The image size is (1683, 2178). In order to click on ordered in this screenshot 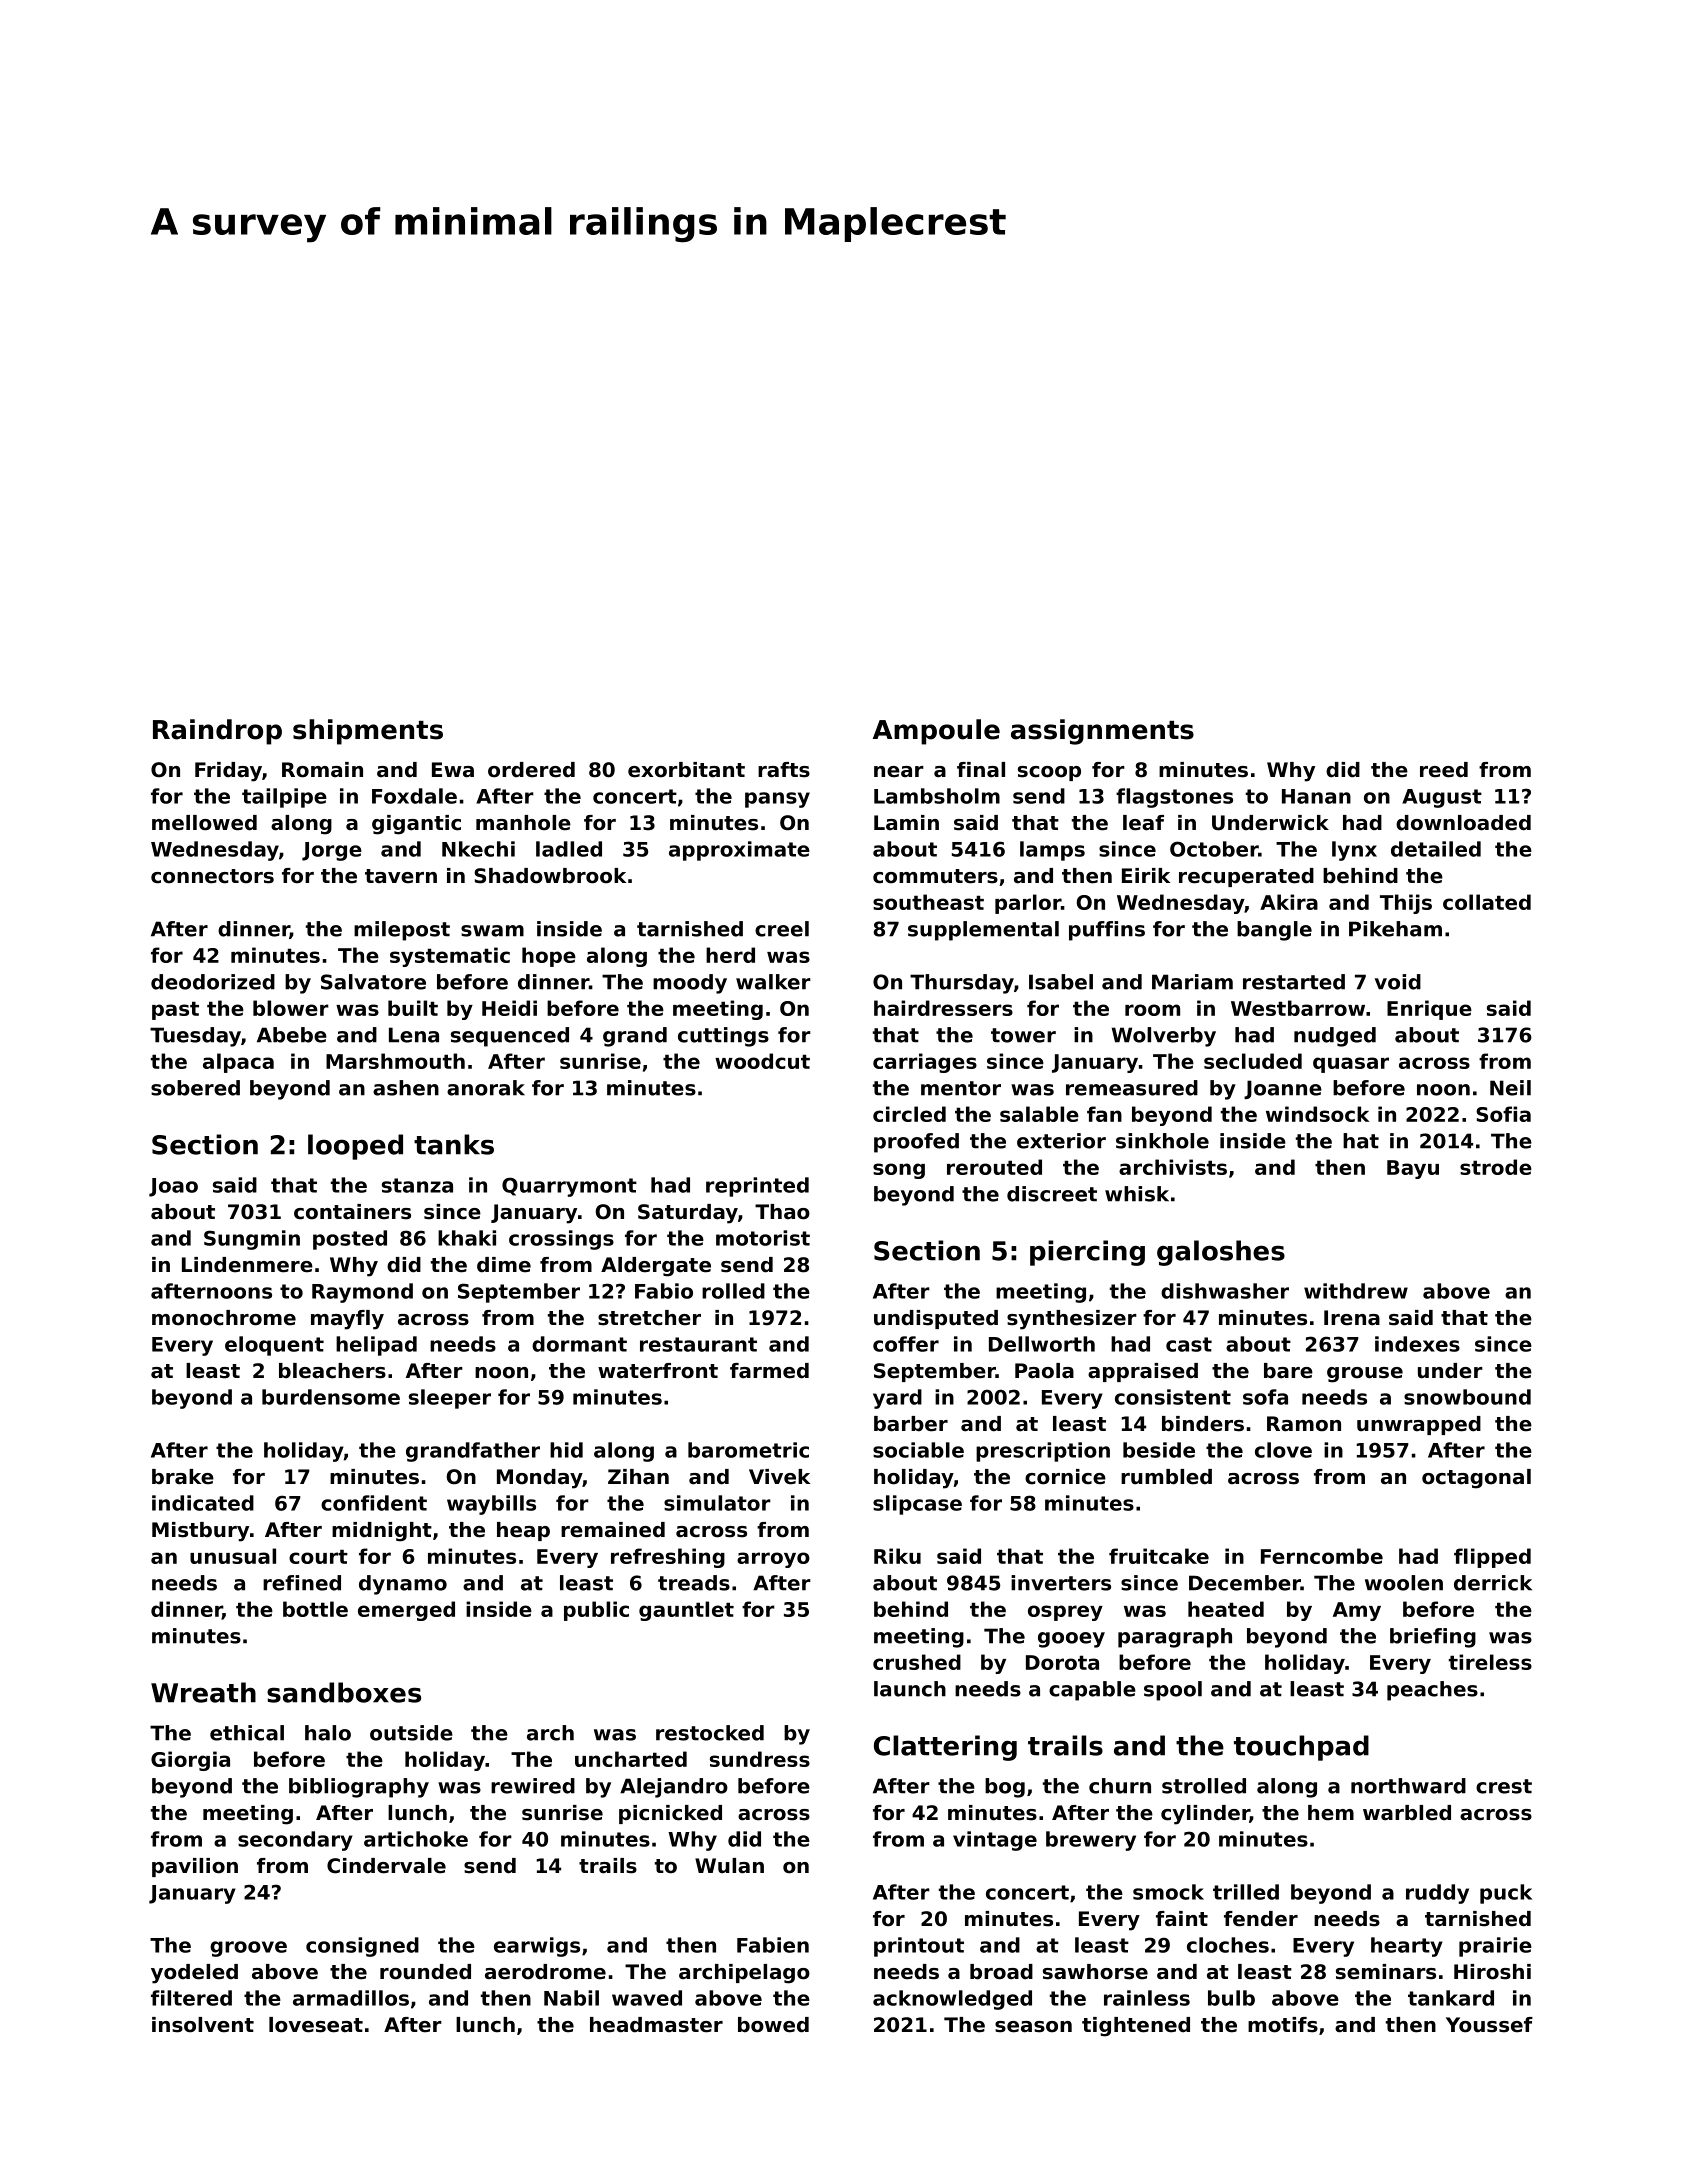, I will do `click(531, 770)`.
